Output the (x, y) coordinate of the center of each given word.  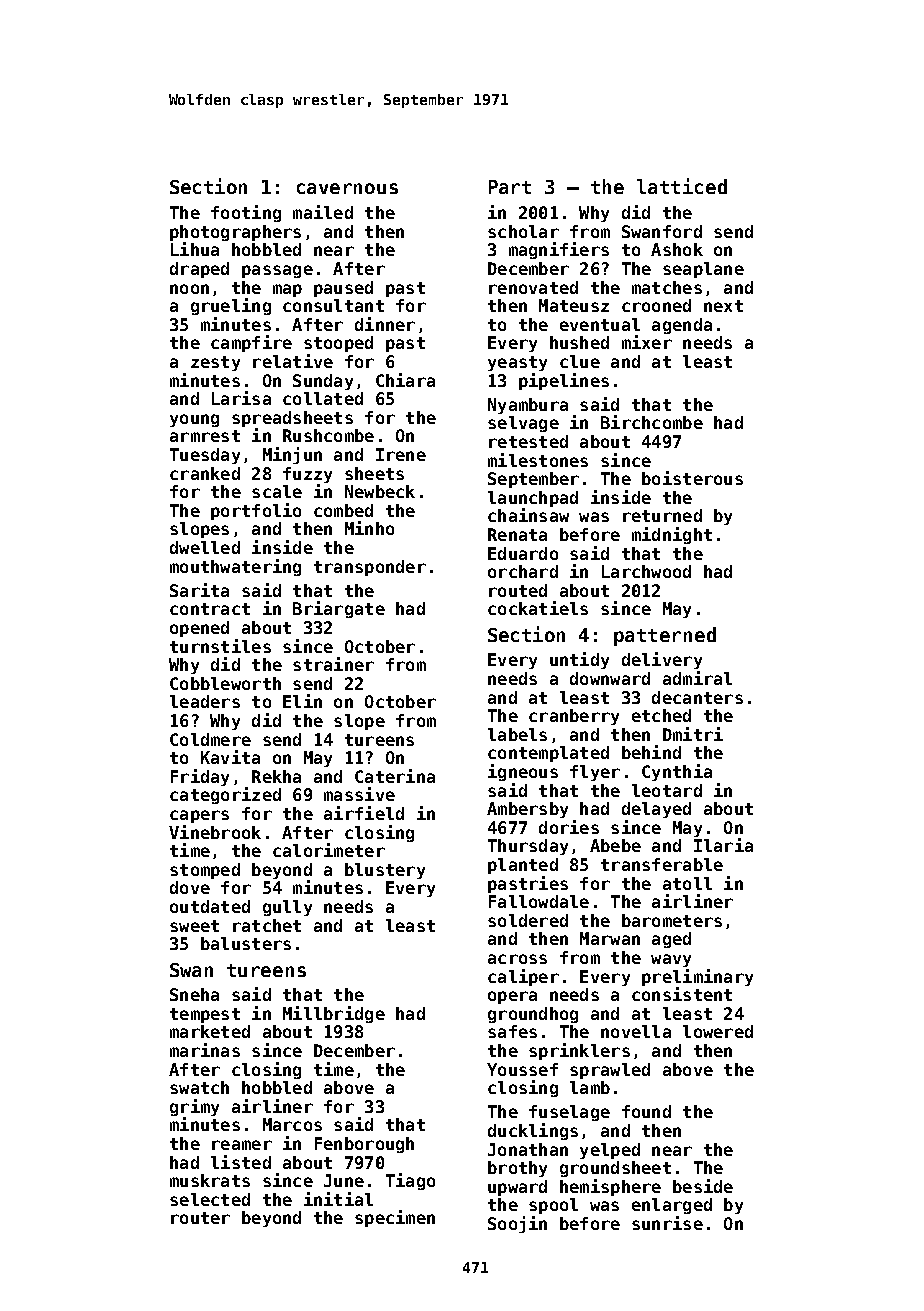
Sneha (194, 994)
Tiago (410, 1181)
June (344, 1180)
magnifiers (559, 250)
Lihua (195, 249)
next (723, 306)
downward (610, 678)
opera (512, 997)
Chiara (405, 380)
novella (636, 1031)
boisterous (692, 478)
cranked (205, 473)
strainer (333, 664)
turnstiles (220, 646)
